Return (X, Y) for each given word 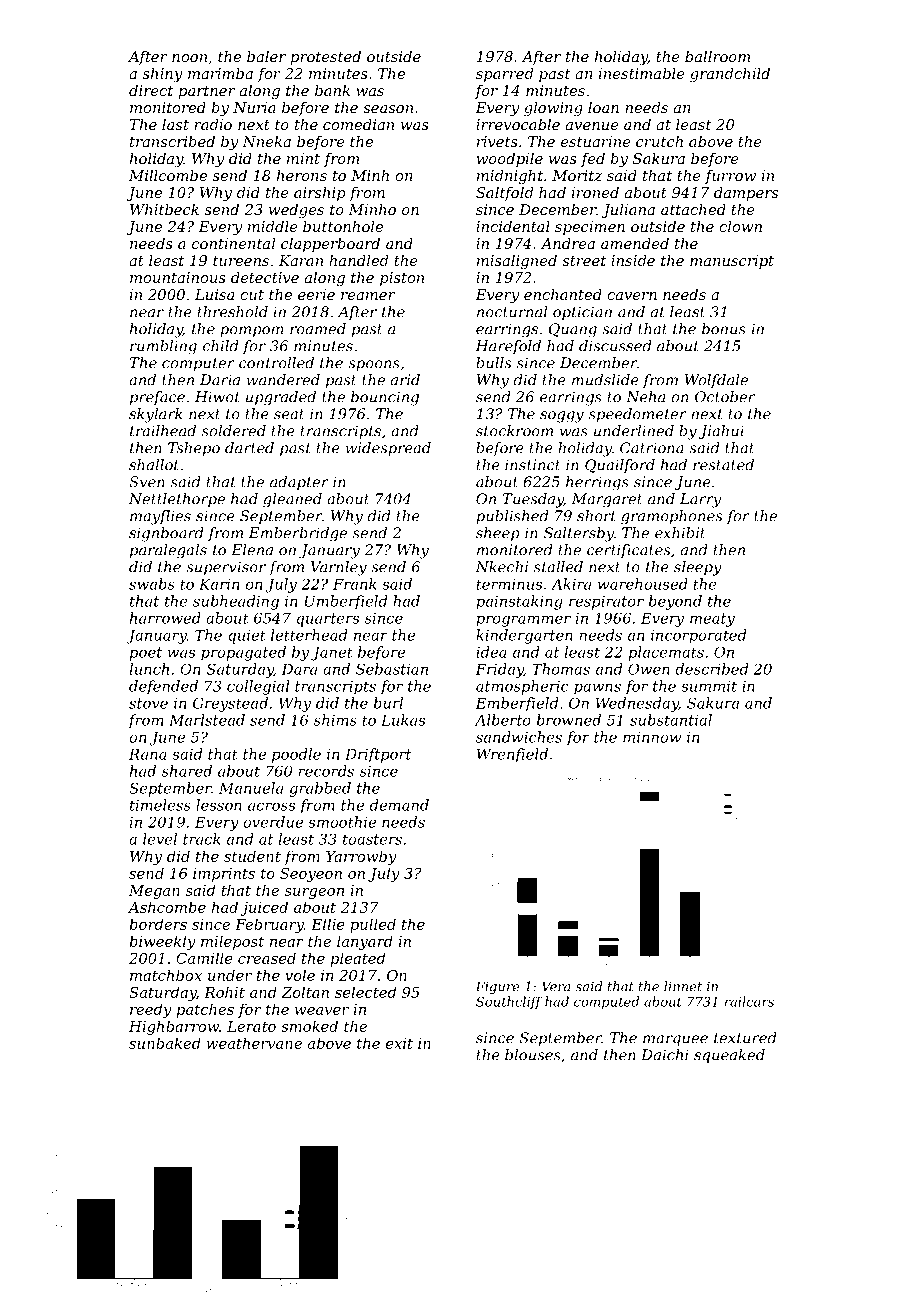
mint (303, 158)
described (711, 669)
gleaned (292, 500)
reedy (151, 1010)
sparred (504, 75)
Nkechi (502, 567)
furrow (730, 177)
